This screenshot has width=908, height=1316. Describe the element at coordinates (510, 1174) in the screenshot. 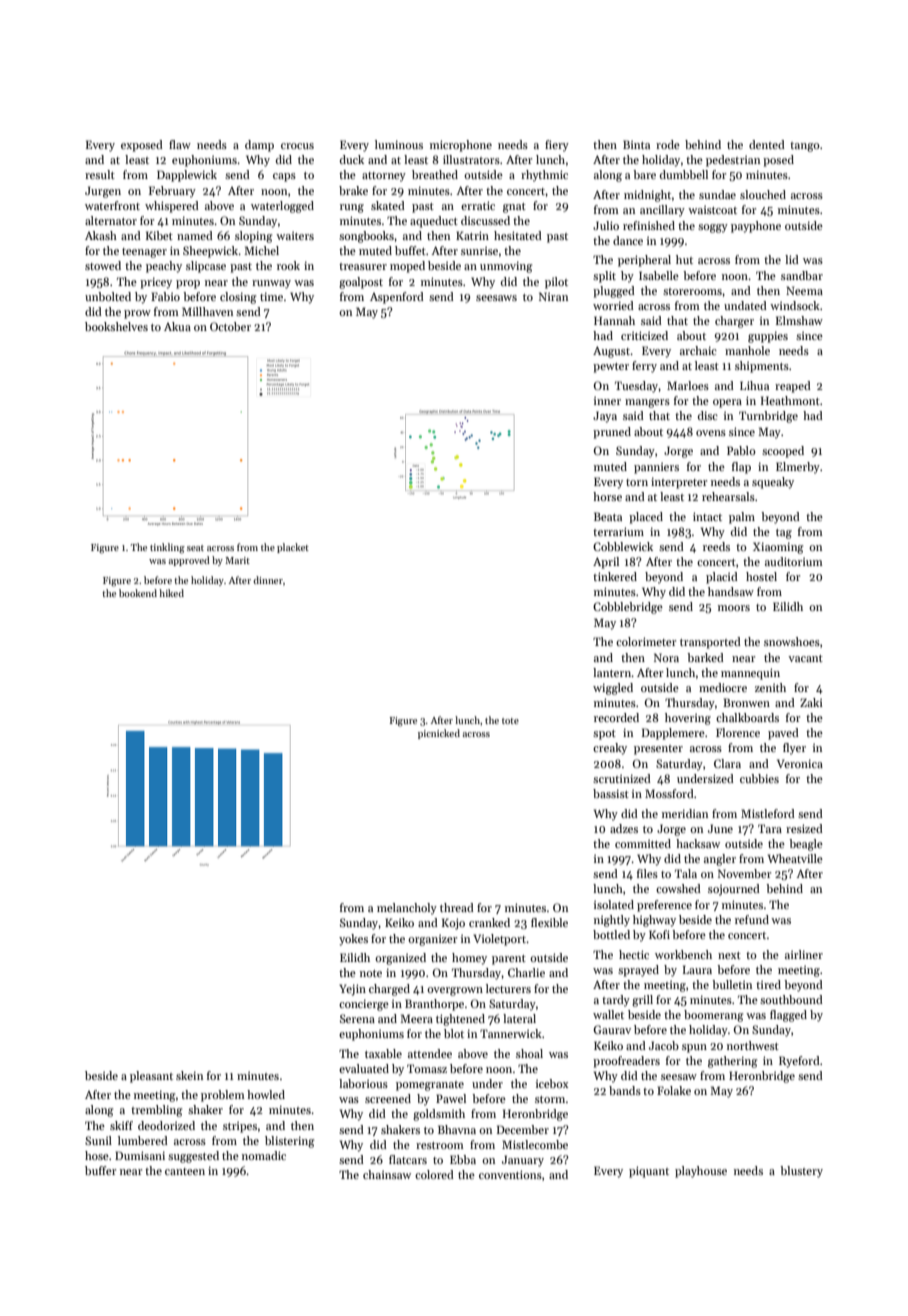

I see `conventions` at that location.
